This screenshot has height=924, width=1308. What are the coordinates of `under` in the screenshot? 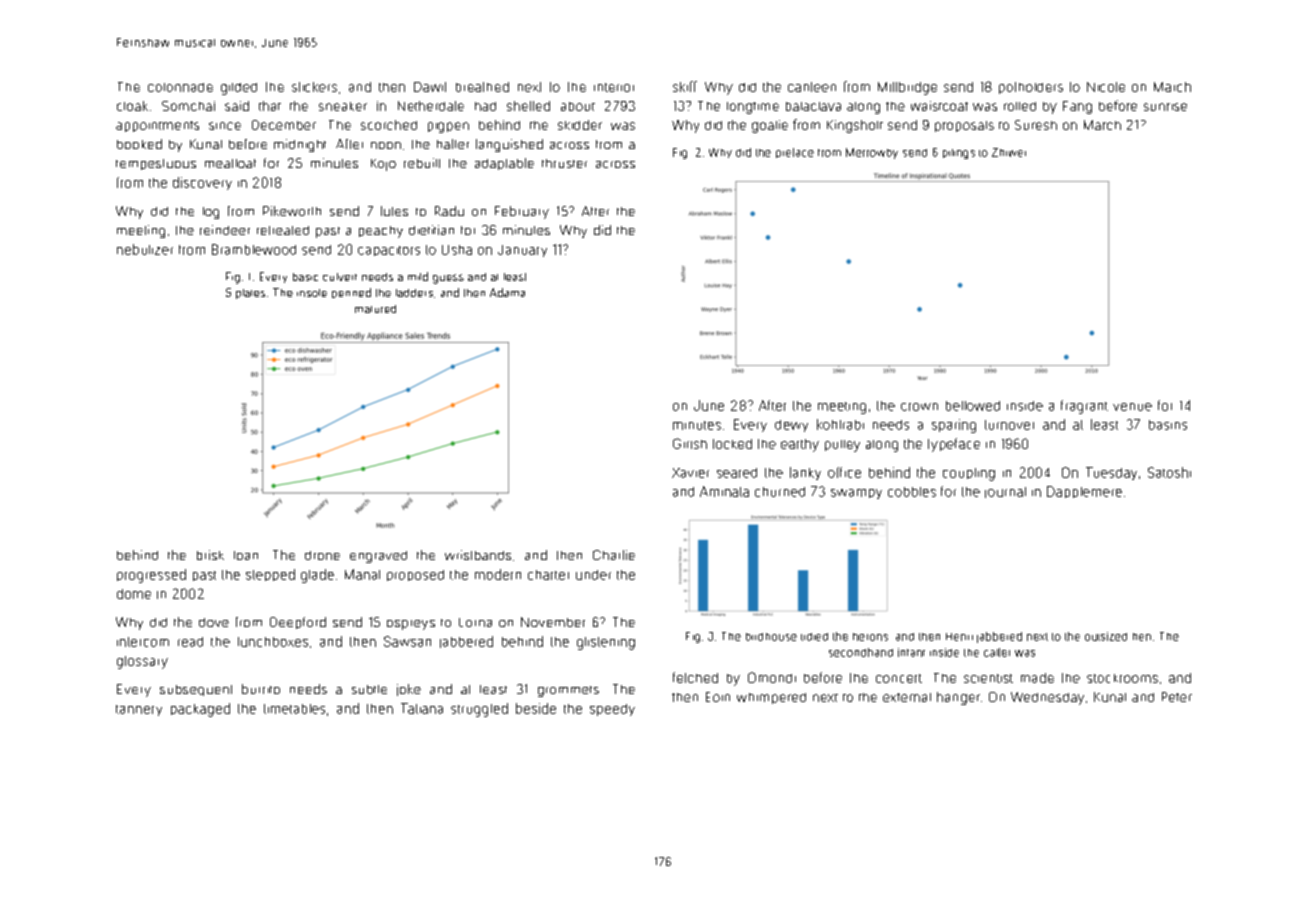 It's located at (593, 575).
